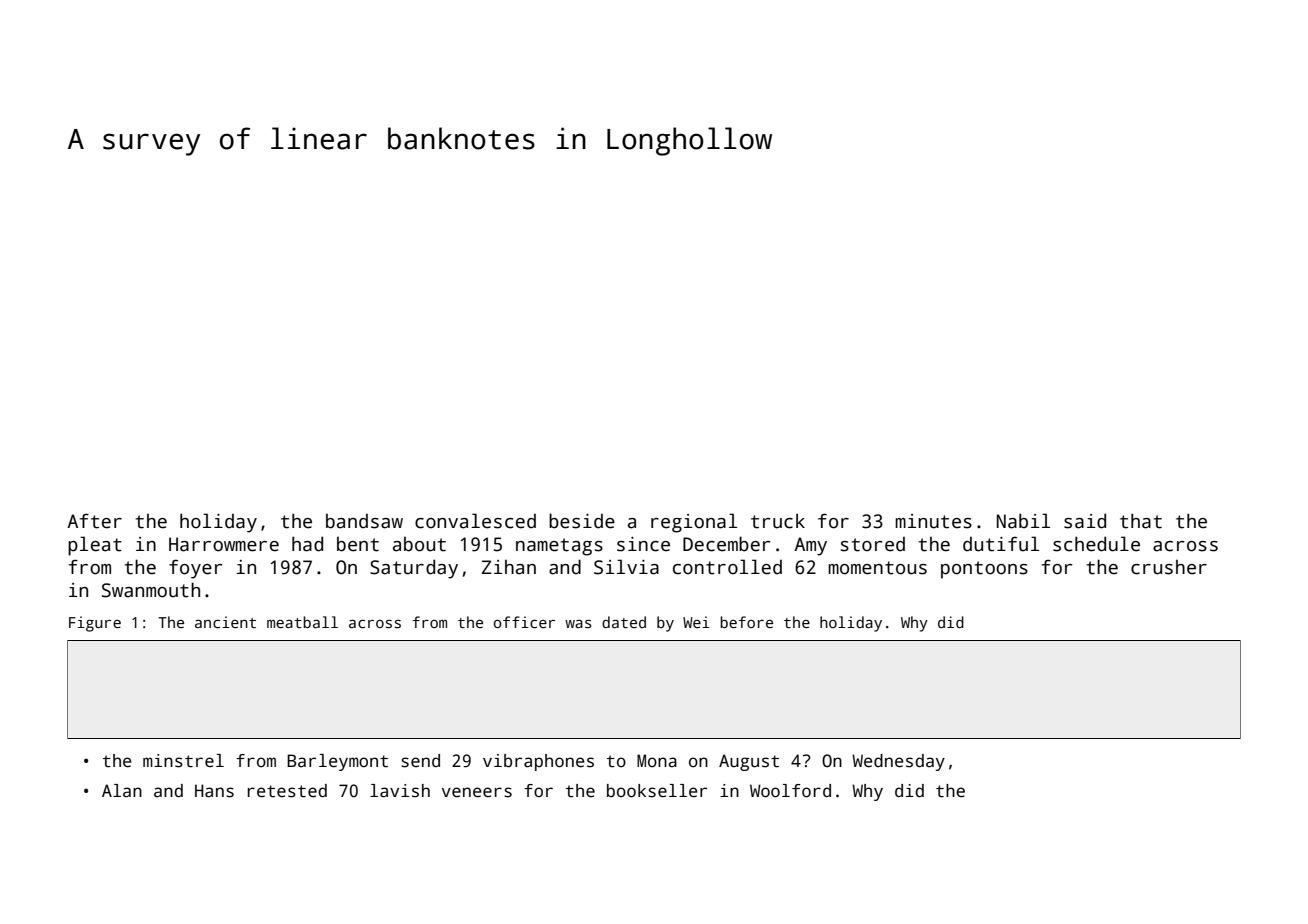  Describe the element at coordinates (898, 762) in the screenshot. I see `Wednesday` at that location.
